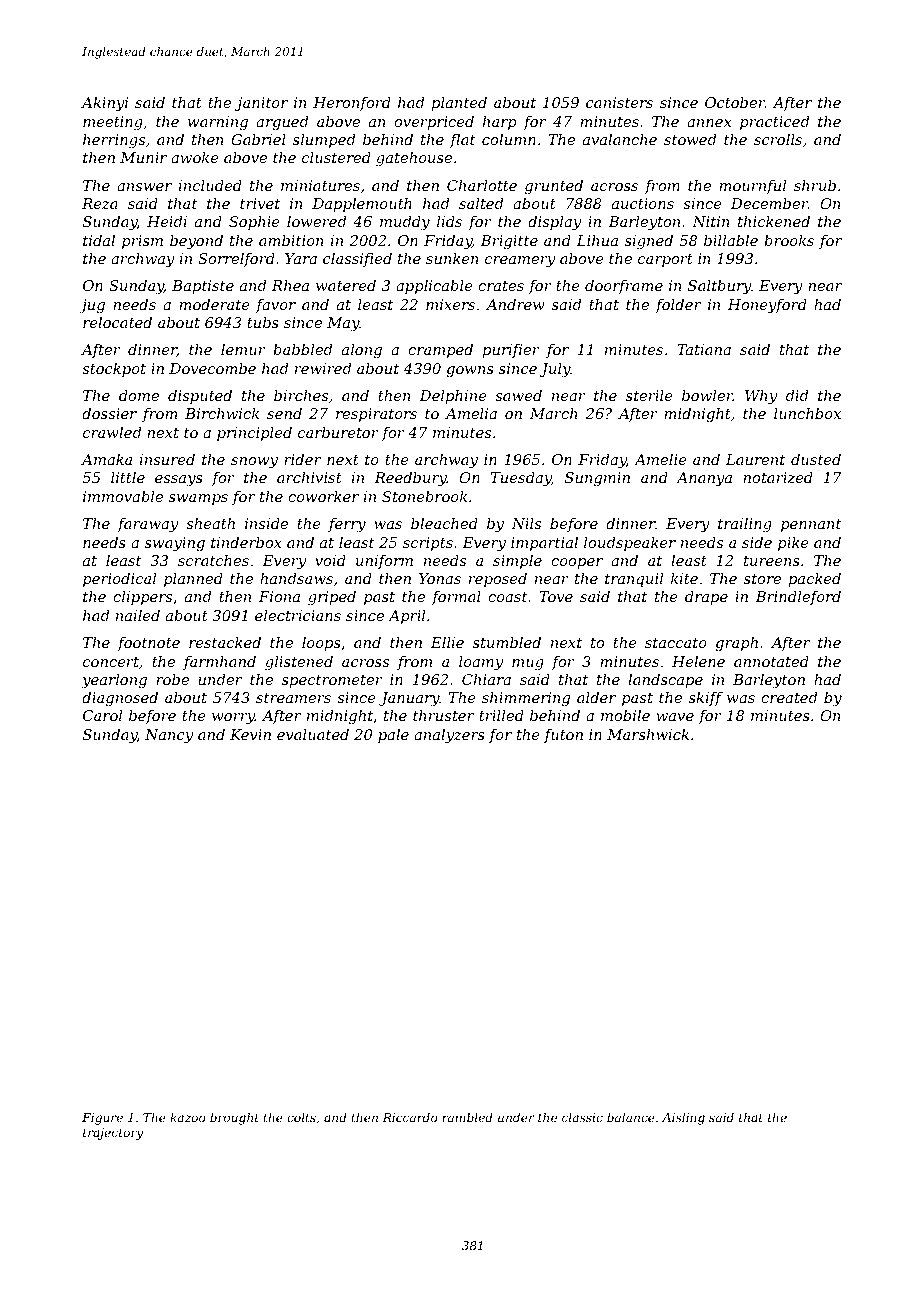  Describe the element at coordinates (212, 368) in the screenshot. I see `Dovecombe` at that location.
